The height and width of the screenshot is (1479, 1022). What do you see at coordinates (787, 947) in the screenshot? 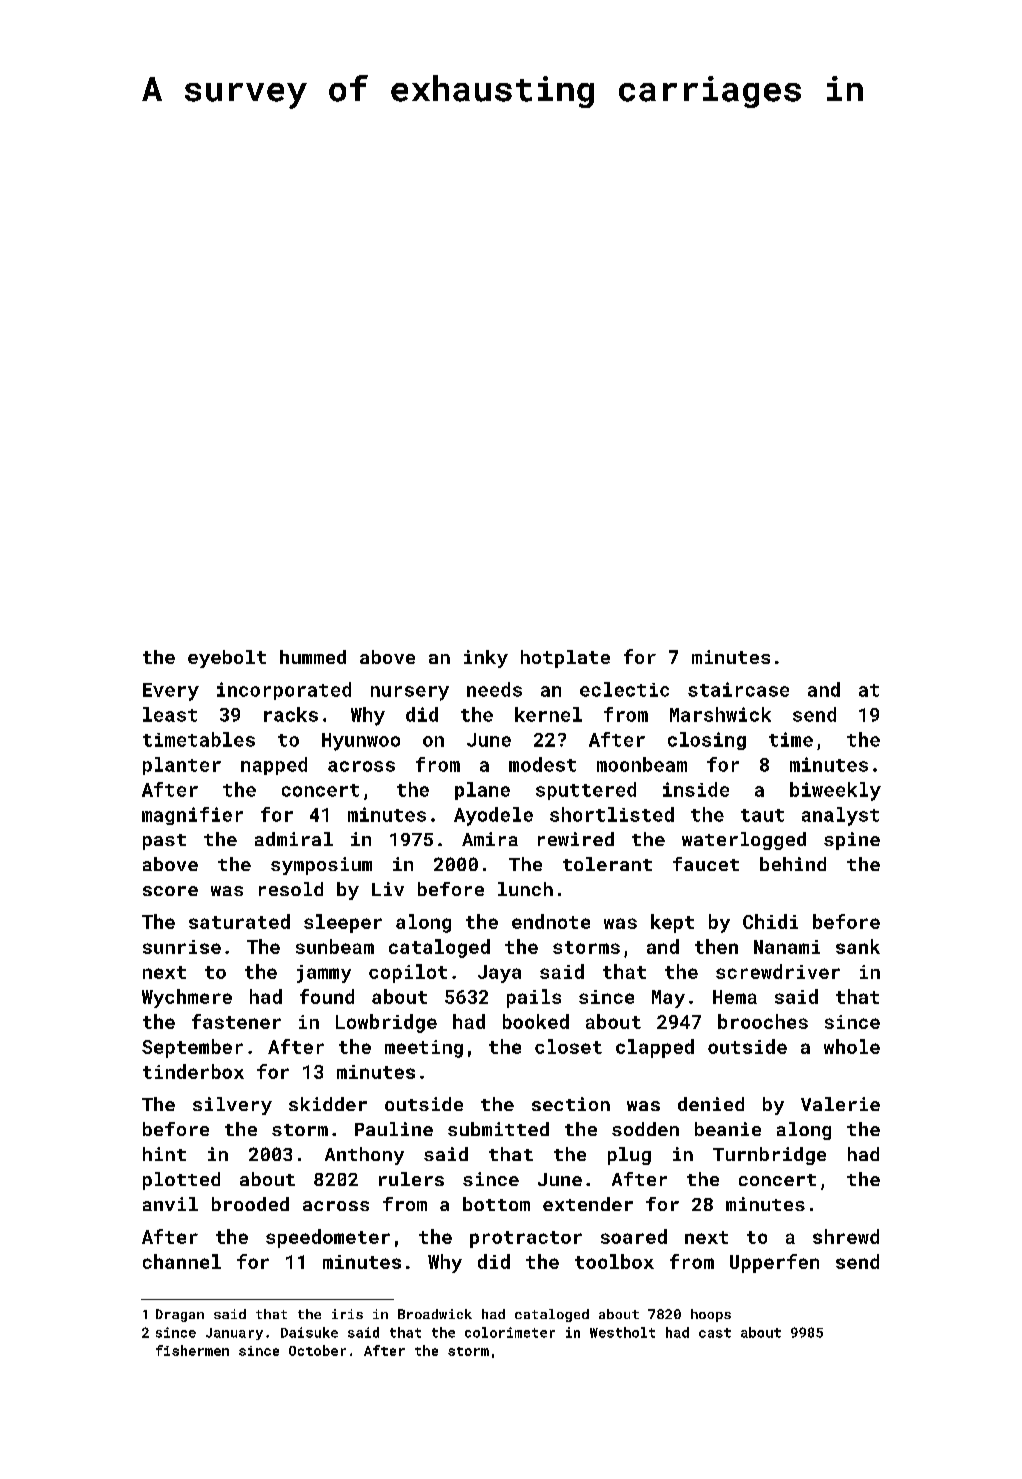
I see `Nanami` at bounding box center [787, 947].
